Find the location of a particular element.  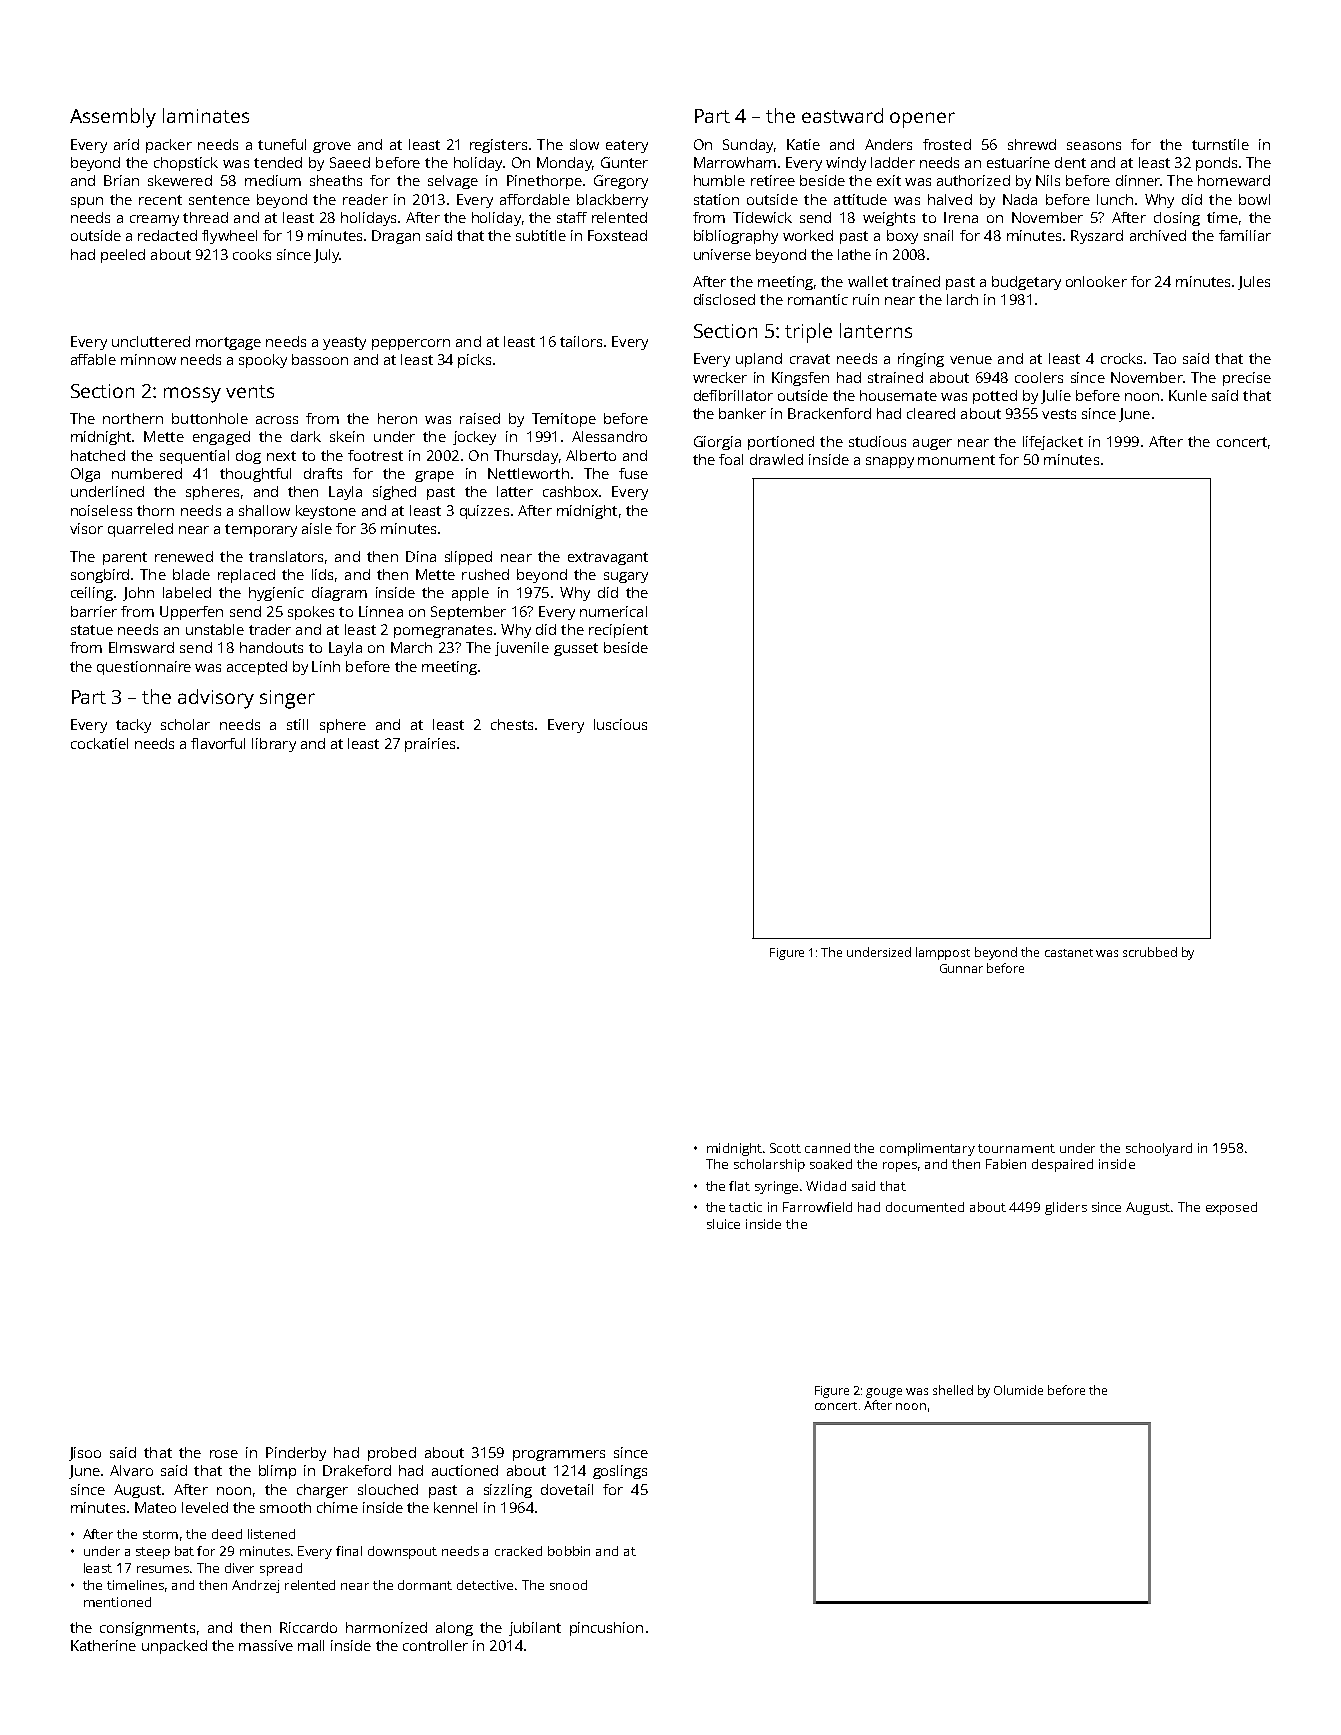

Olga is located at coordinates (85, 475).
